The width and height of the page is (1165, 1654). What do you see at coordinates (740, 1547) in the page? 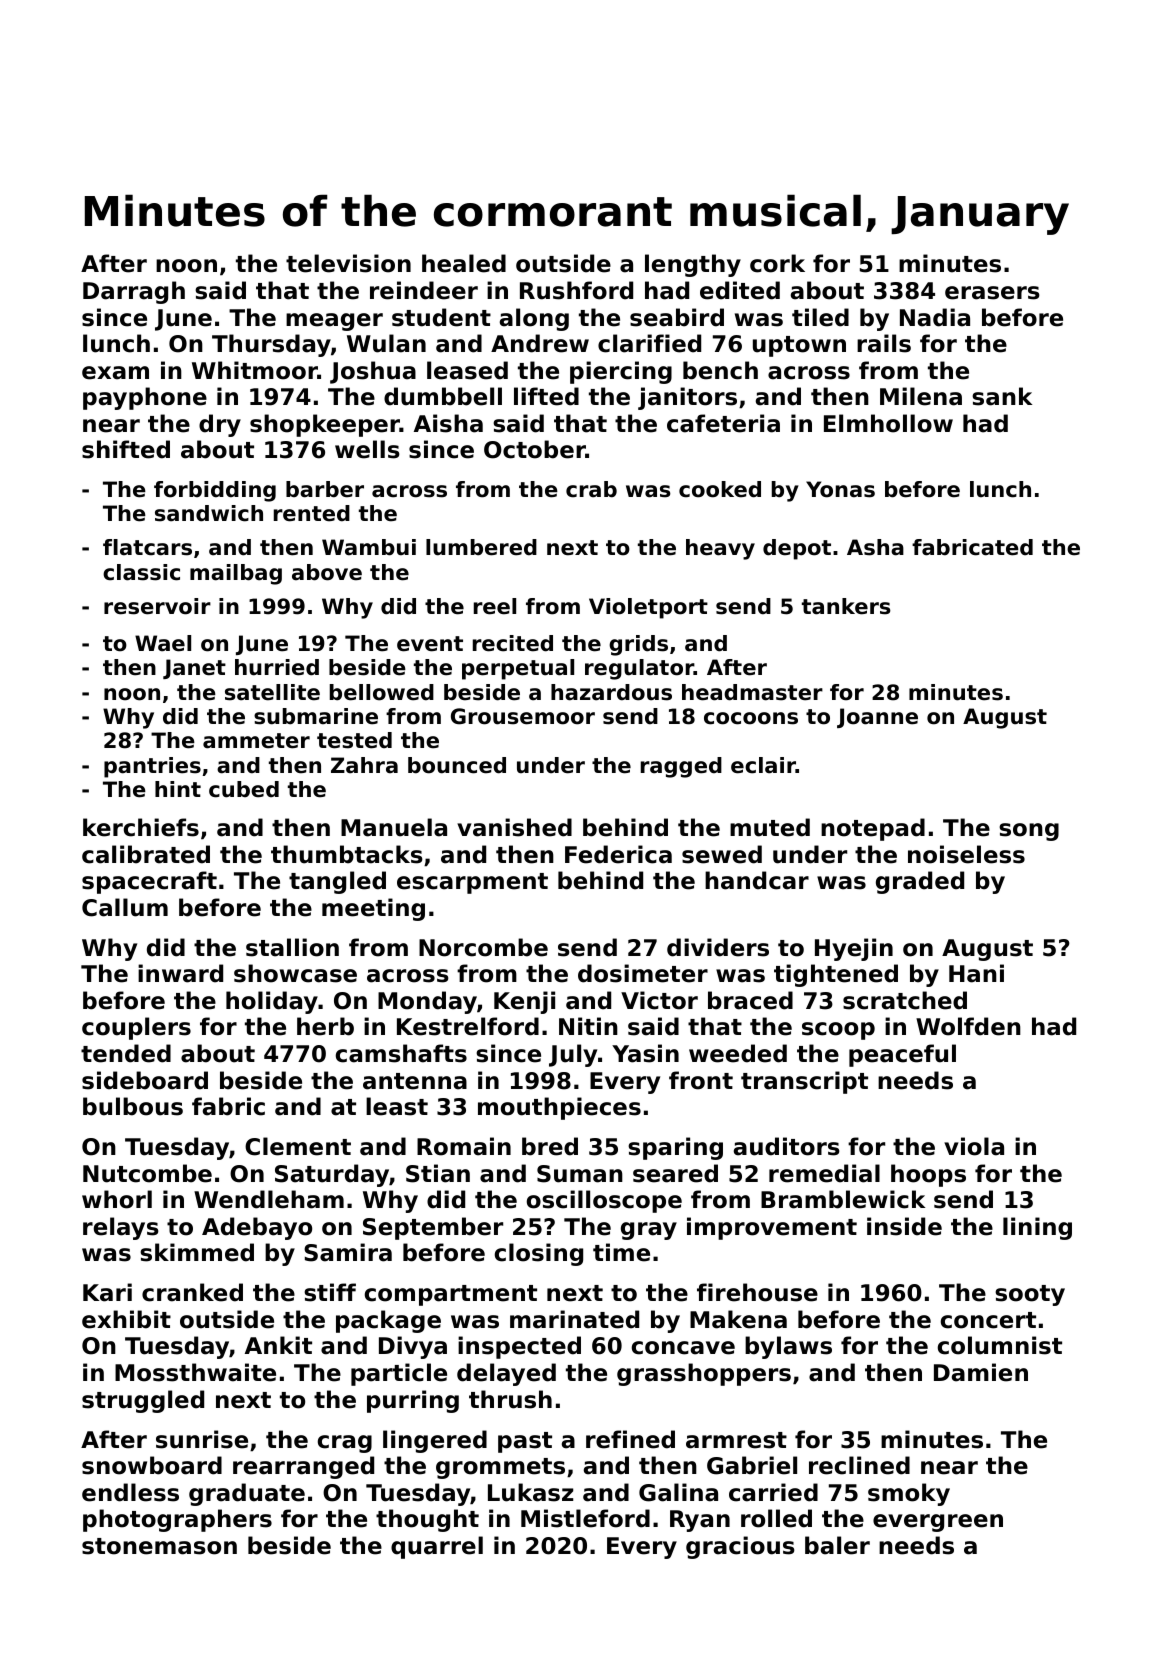
I see `gracious` at bounding box center [740, 1547].
